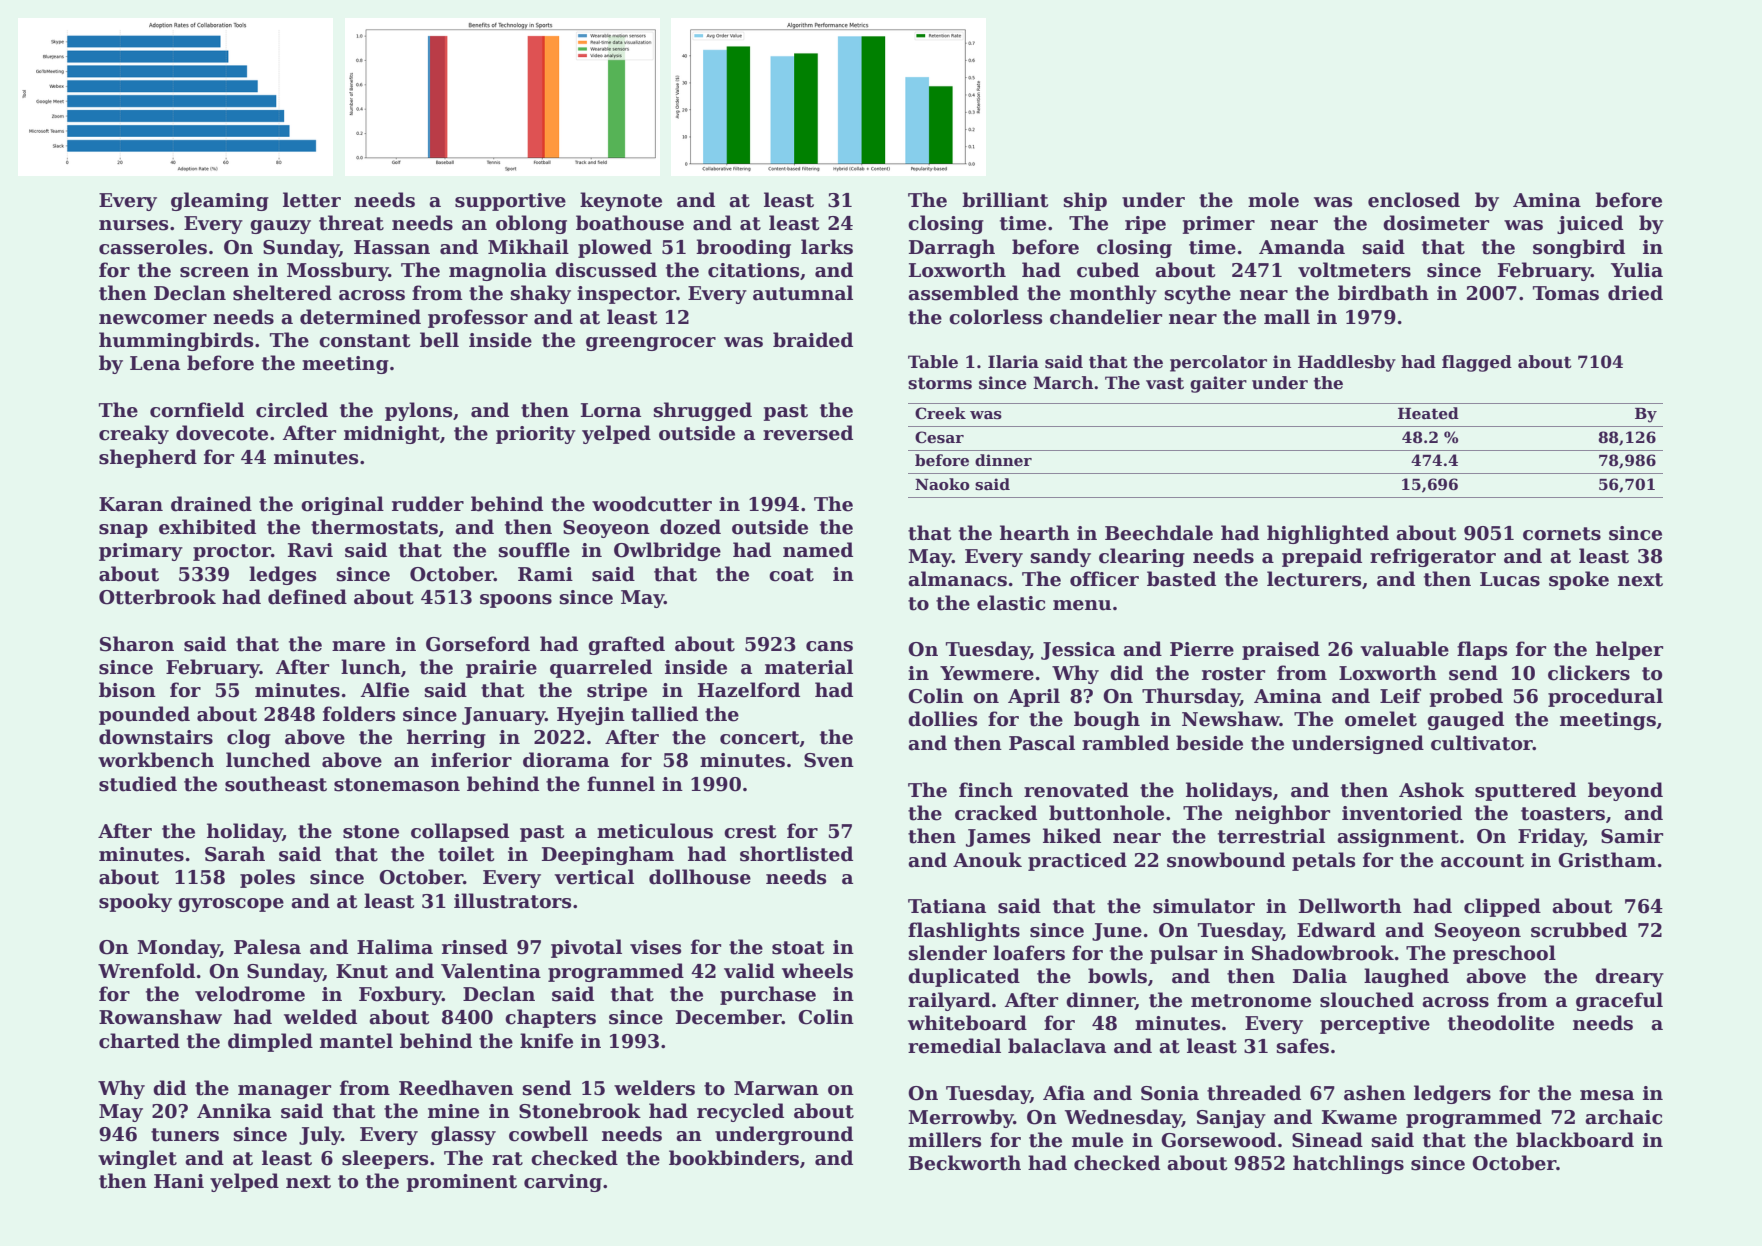  What do you see at coordinates (512, 901) in the document?
I see `illustrators` at bounding box center [512, 901].
